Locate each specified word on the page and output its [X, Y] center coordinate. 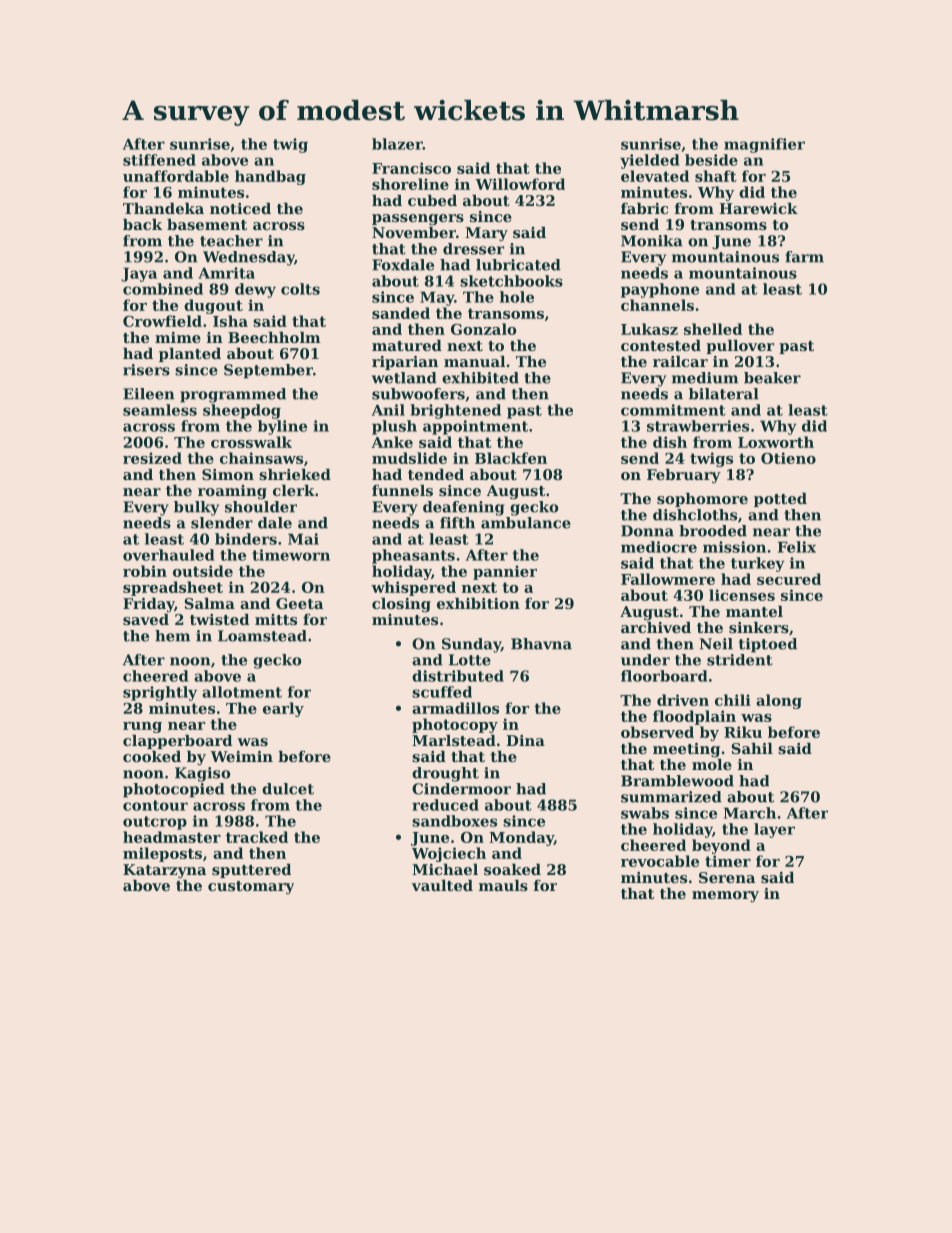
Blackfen [511, 458]
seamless [160, 410]
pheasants [413, 556]
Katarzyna [164, 871]
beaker [772, 378]
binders [246, 539]
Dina [525, 740]
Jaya [139, 274]
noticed [240, 208]
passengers [418, 220]
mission [734, 547]
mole [712, 764]
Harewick [758, 208]
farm [804, 257]
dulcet [288, 789]
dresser [473, 249]
